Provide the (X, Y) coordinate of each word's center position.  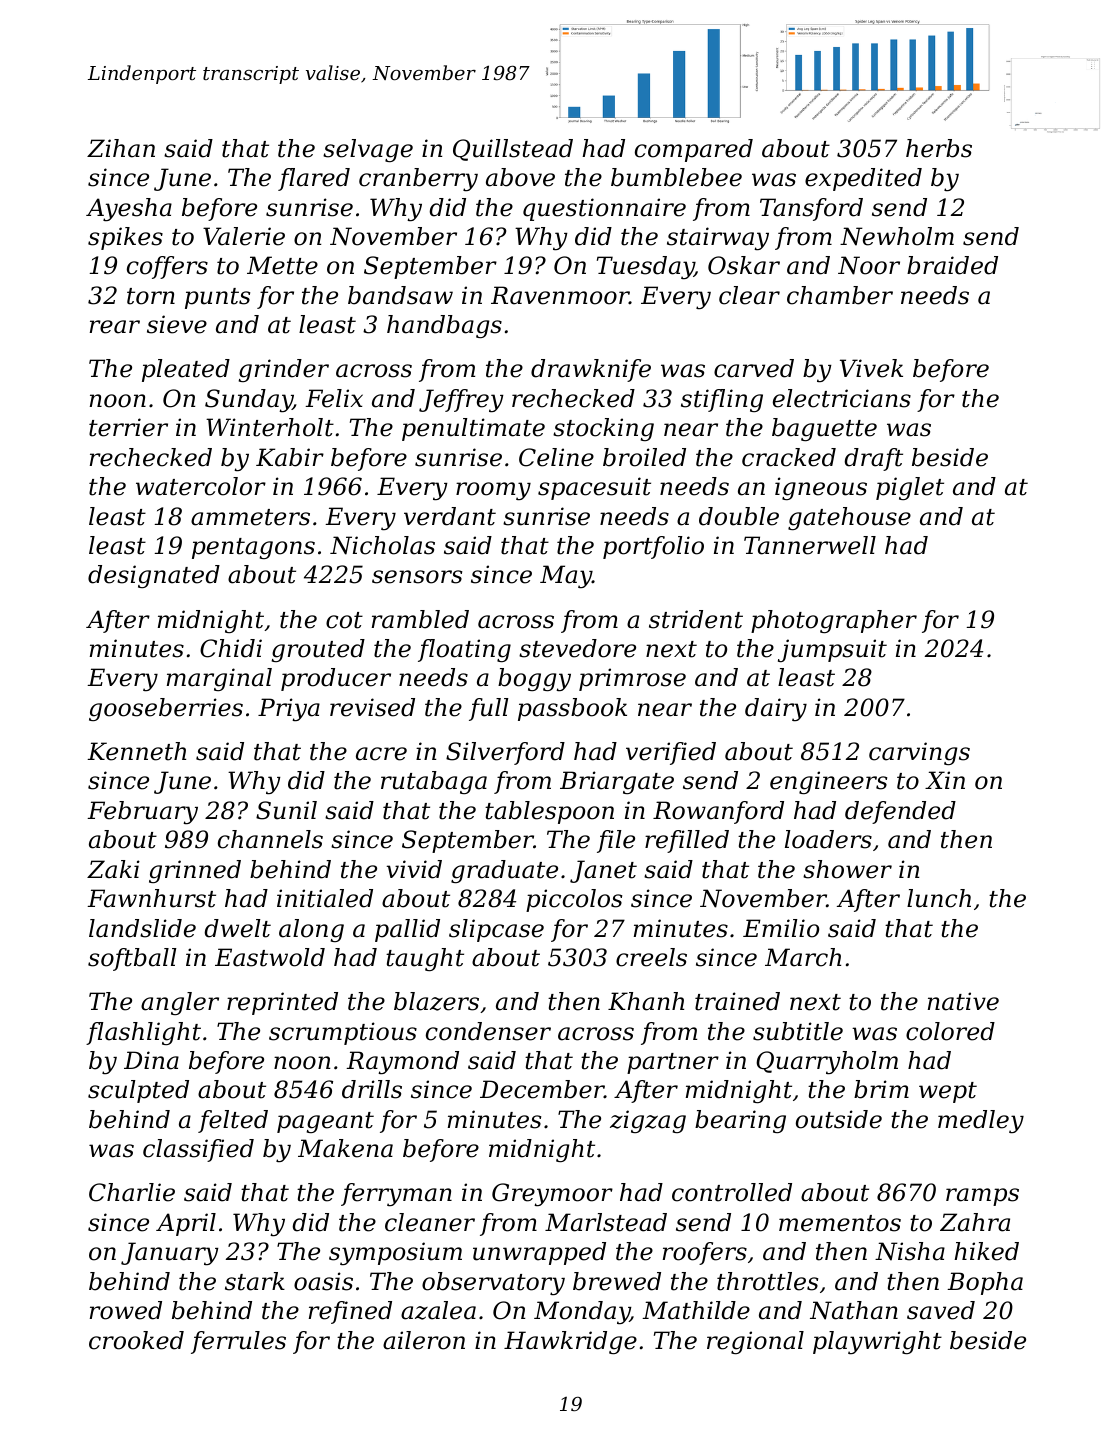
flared (314, 179)
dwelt (237, 928)
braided (952, 265)
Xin (945, 780)
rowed (126, 1310)
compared (694, 150)
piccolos (574, 900)
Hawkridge (570, 1342)
